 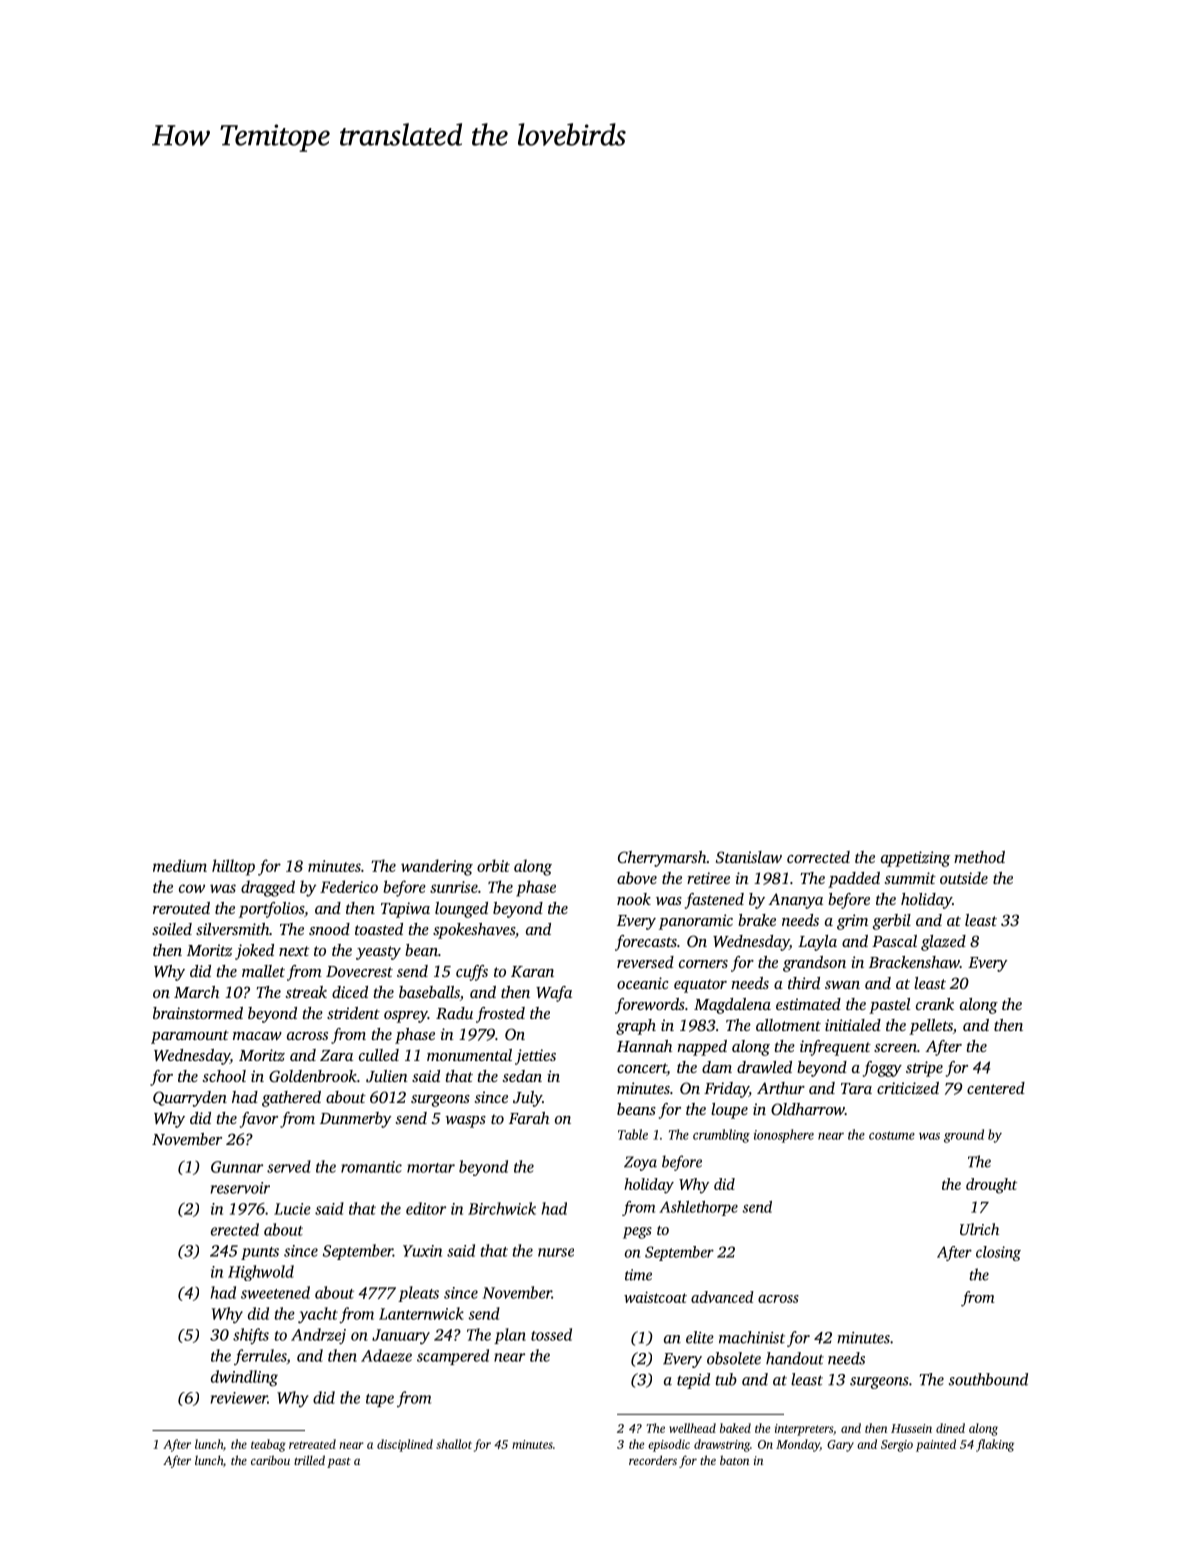 I want to click on method, so click(x=979, y=857).
